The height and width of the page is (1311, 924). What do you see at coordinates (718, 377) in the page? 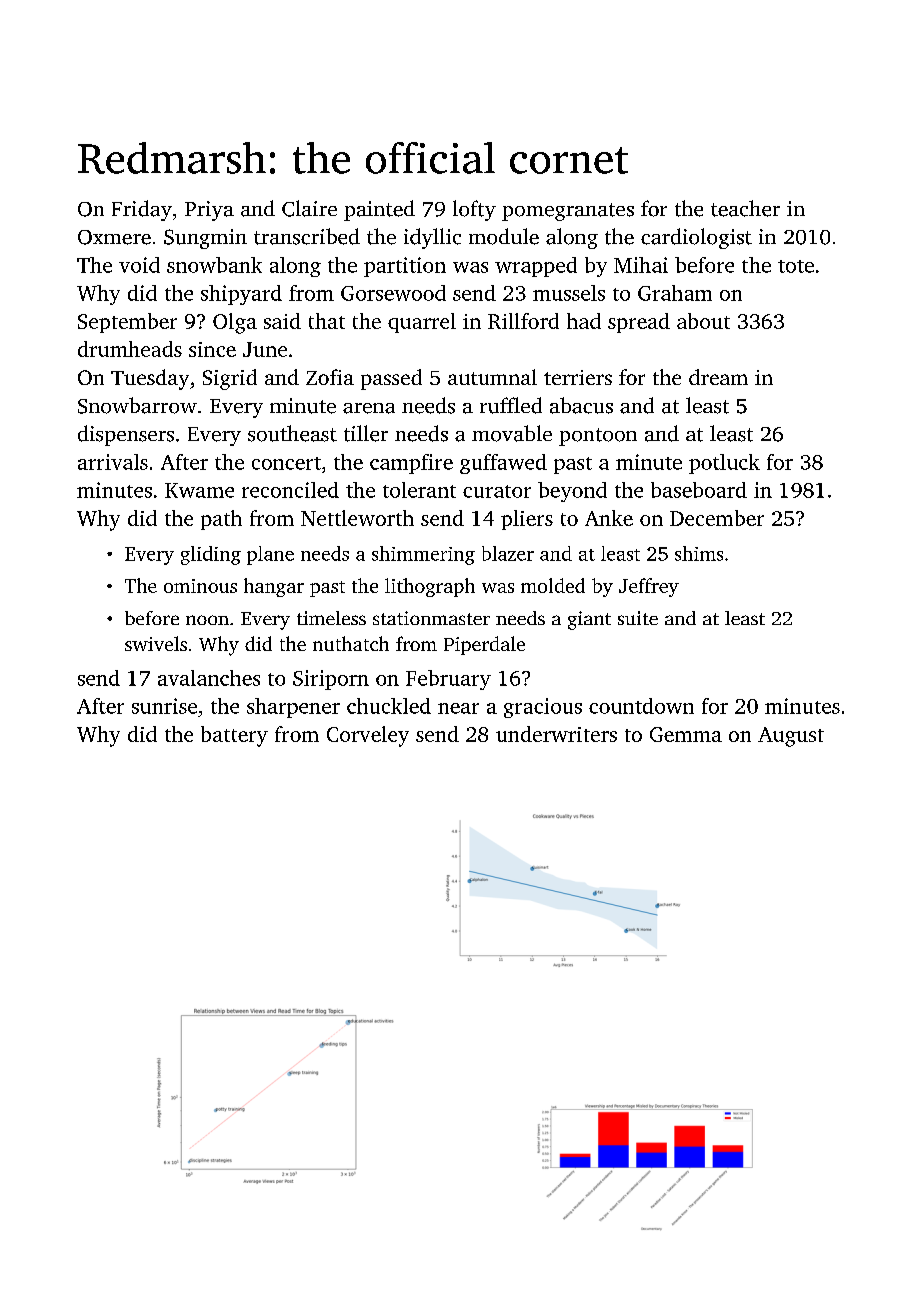
I see `dream` at bounding box center [718, 377].
